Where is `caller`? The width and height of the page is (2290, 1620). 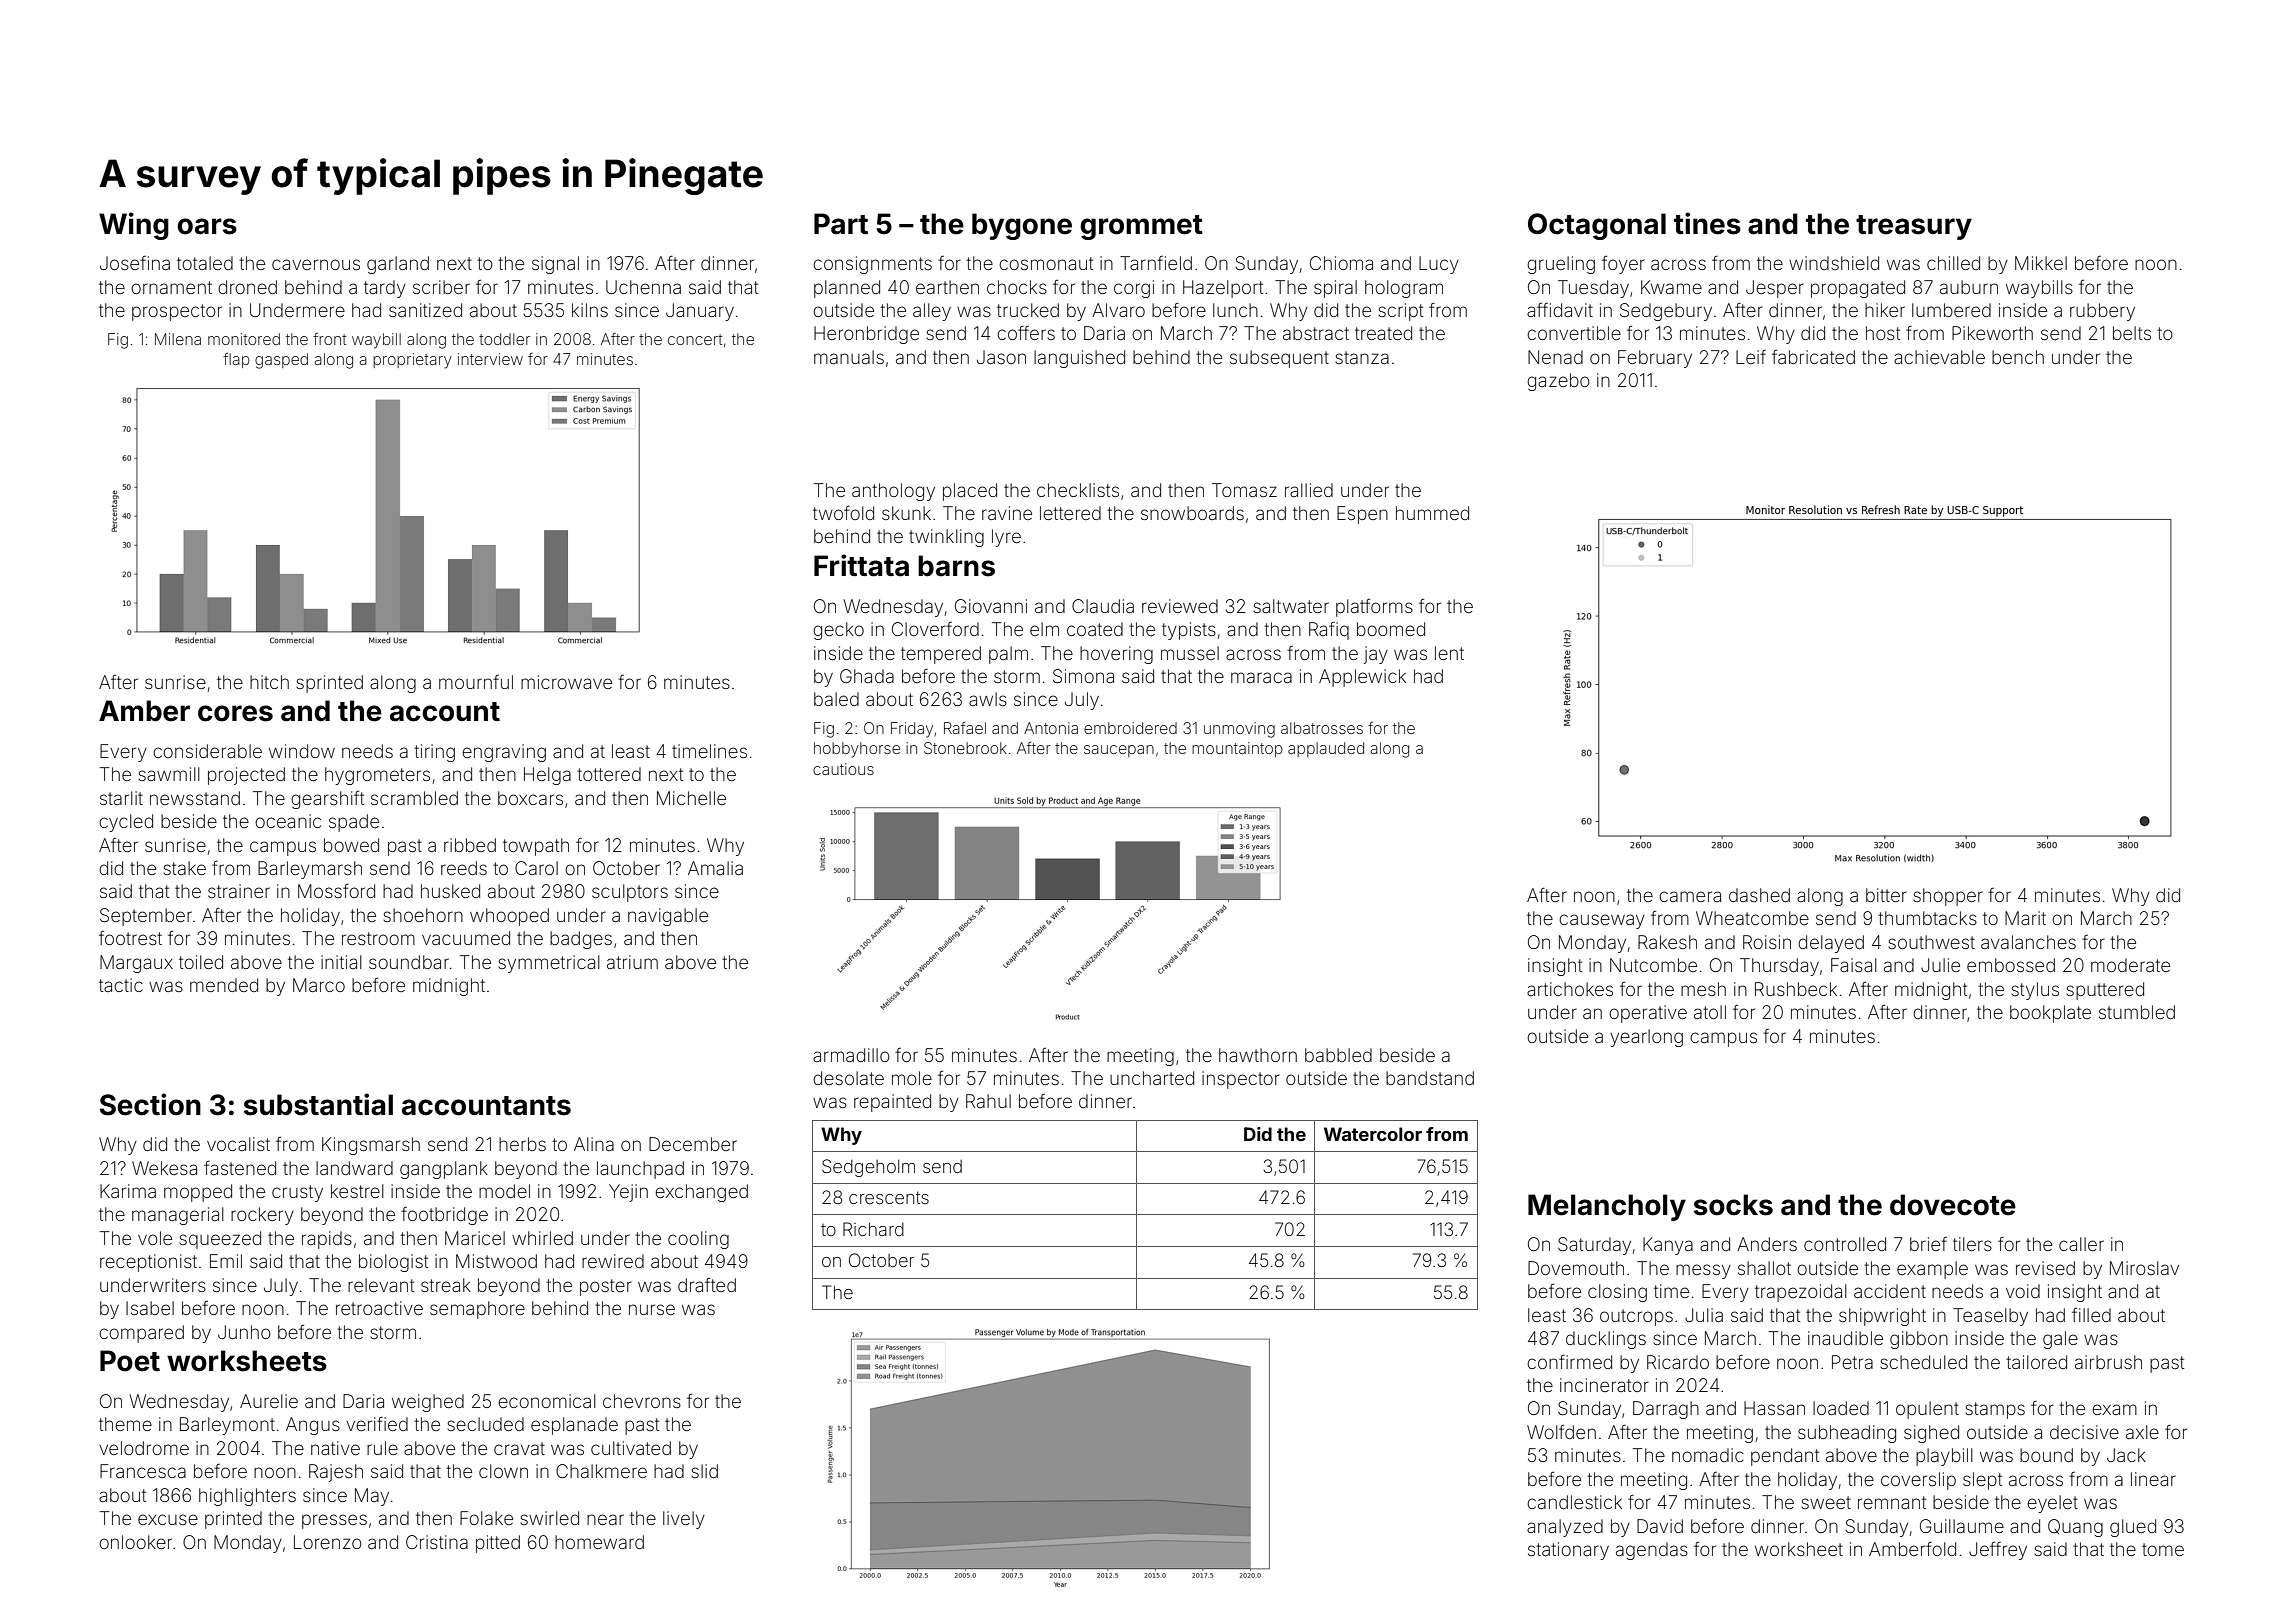
caller is located at coordinates (2081, 1244).
